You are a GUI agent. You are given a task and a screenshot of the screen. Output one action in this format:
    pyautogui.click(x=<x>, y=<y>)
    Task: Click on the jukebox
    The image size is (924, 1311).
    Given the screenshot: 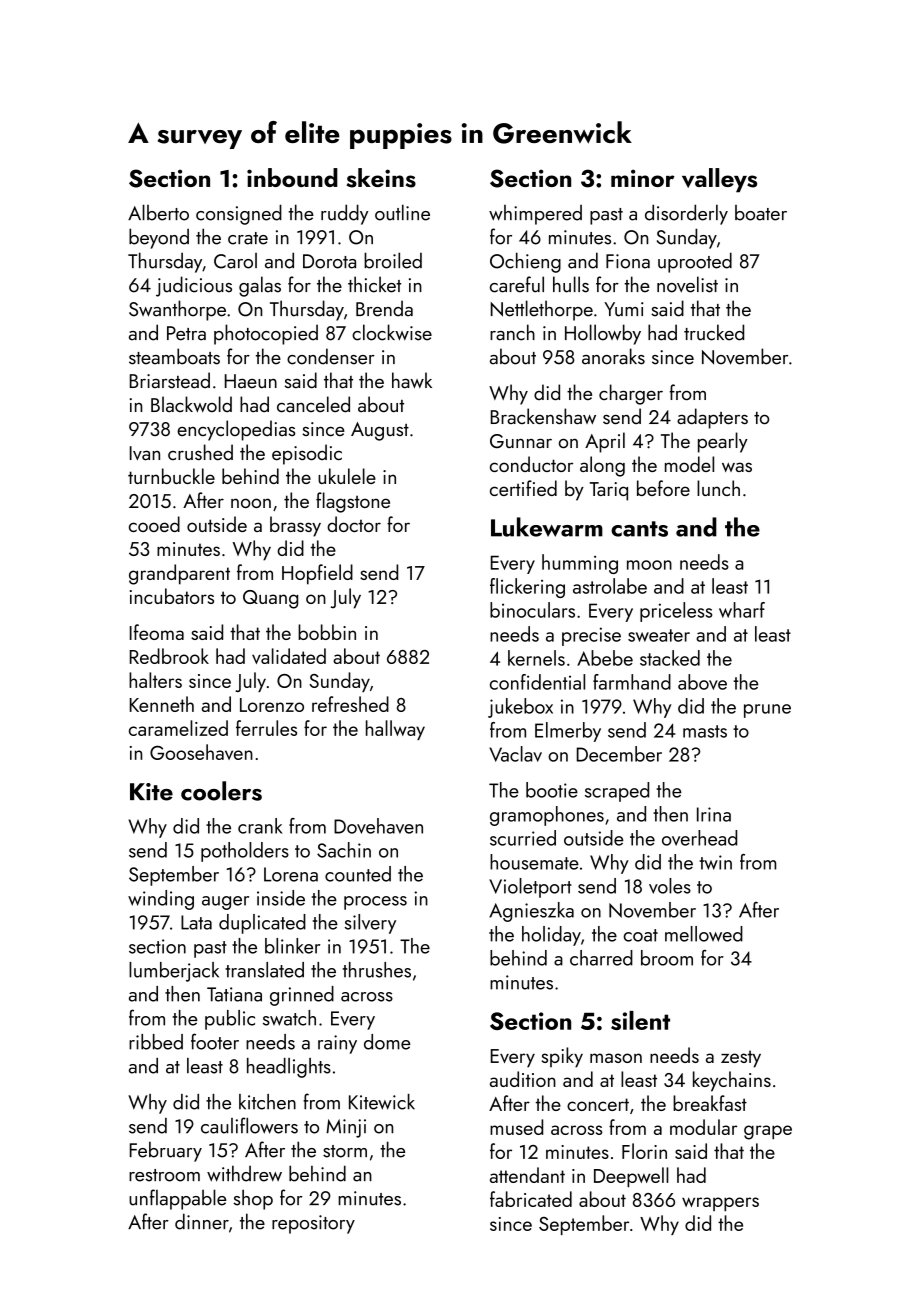 What is the action you would take?
    pyautogui.click(x=520, y=708)
